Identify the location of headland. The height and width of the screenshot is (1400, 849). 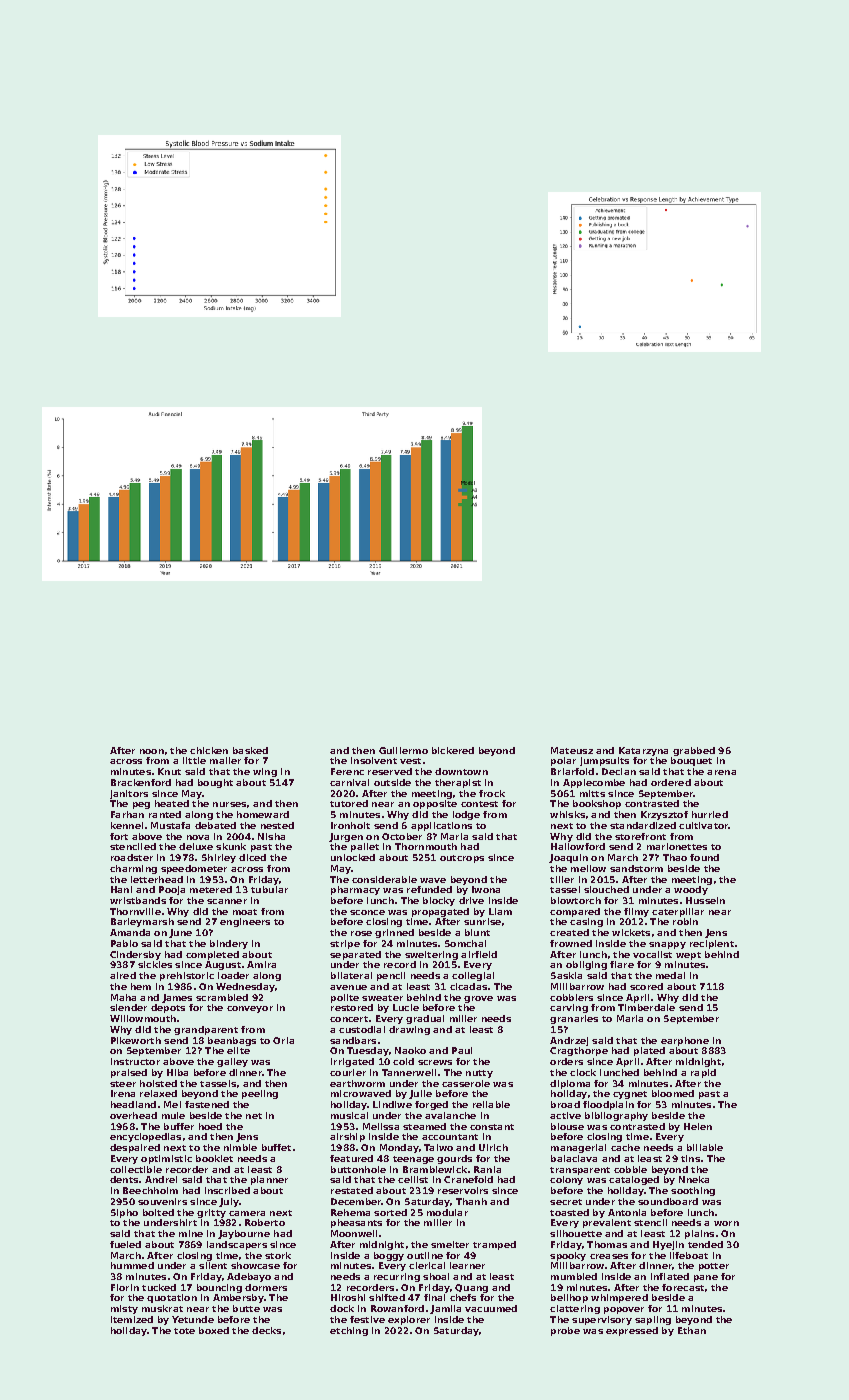
(133, 1104).
